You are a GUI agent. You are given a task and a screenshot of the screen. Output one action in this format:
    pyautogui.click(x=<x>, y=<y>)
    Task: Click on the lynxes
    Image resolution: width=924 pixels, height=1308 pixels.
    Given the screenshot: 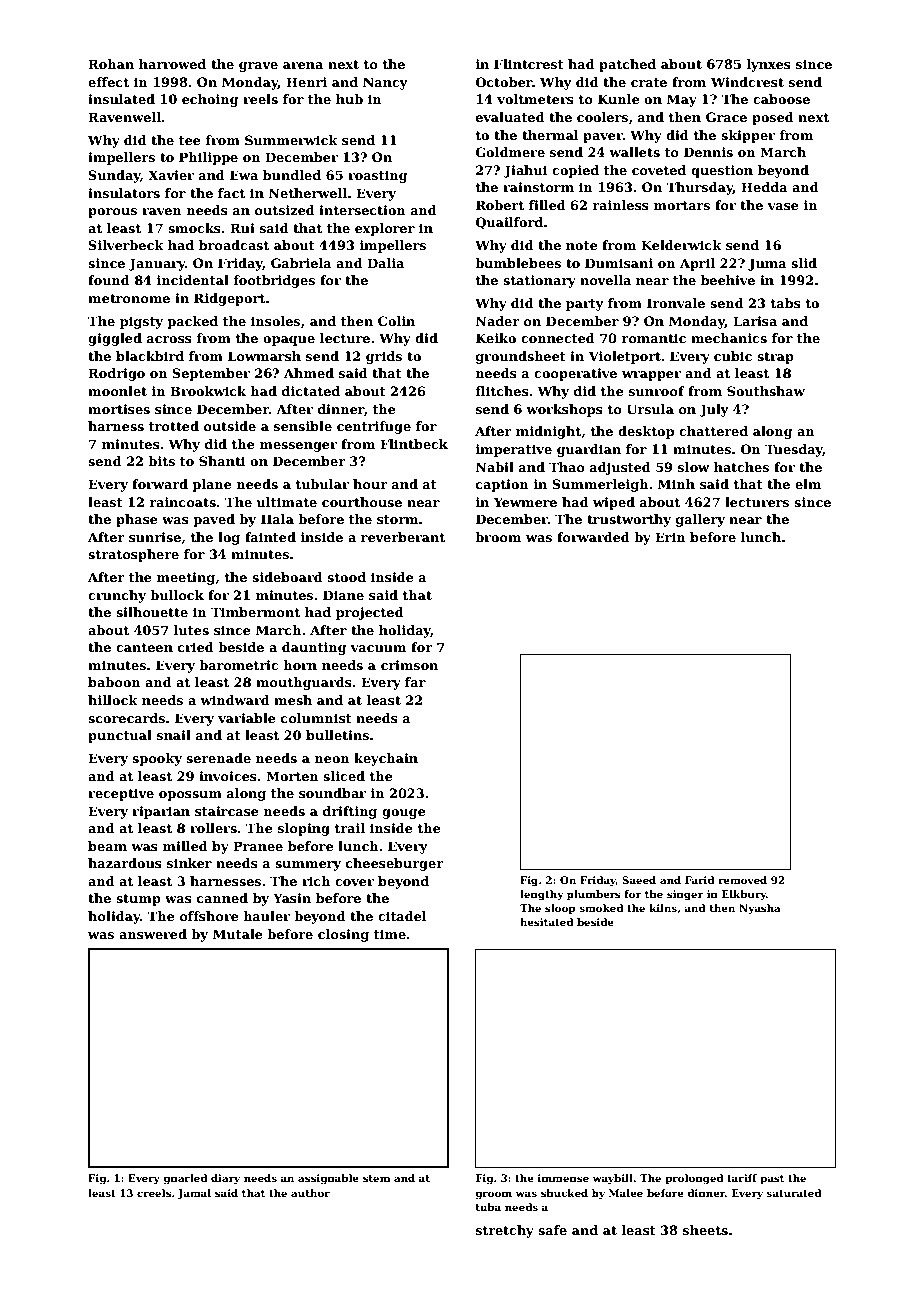 What is the action you would take?
    pyautogui.click(x=769, y=65)
